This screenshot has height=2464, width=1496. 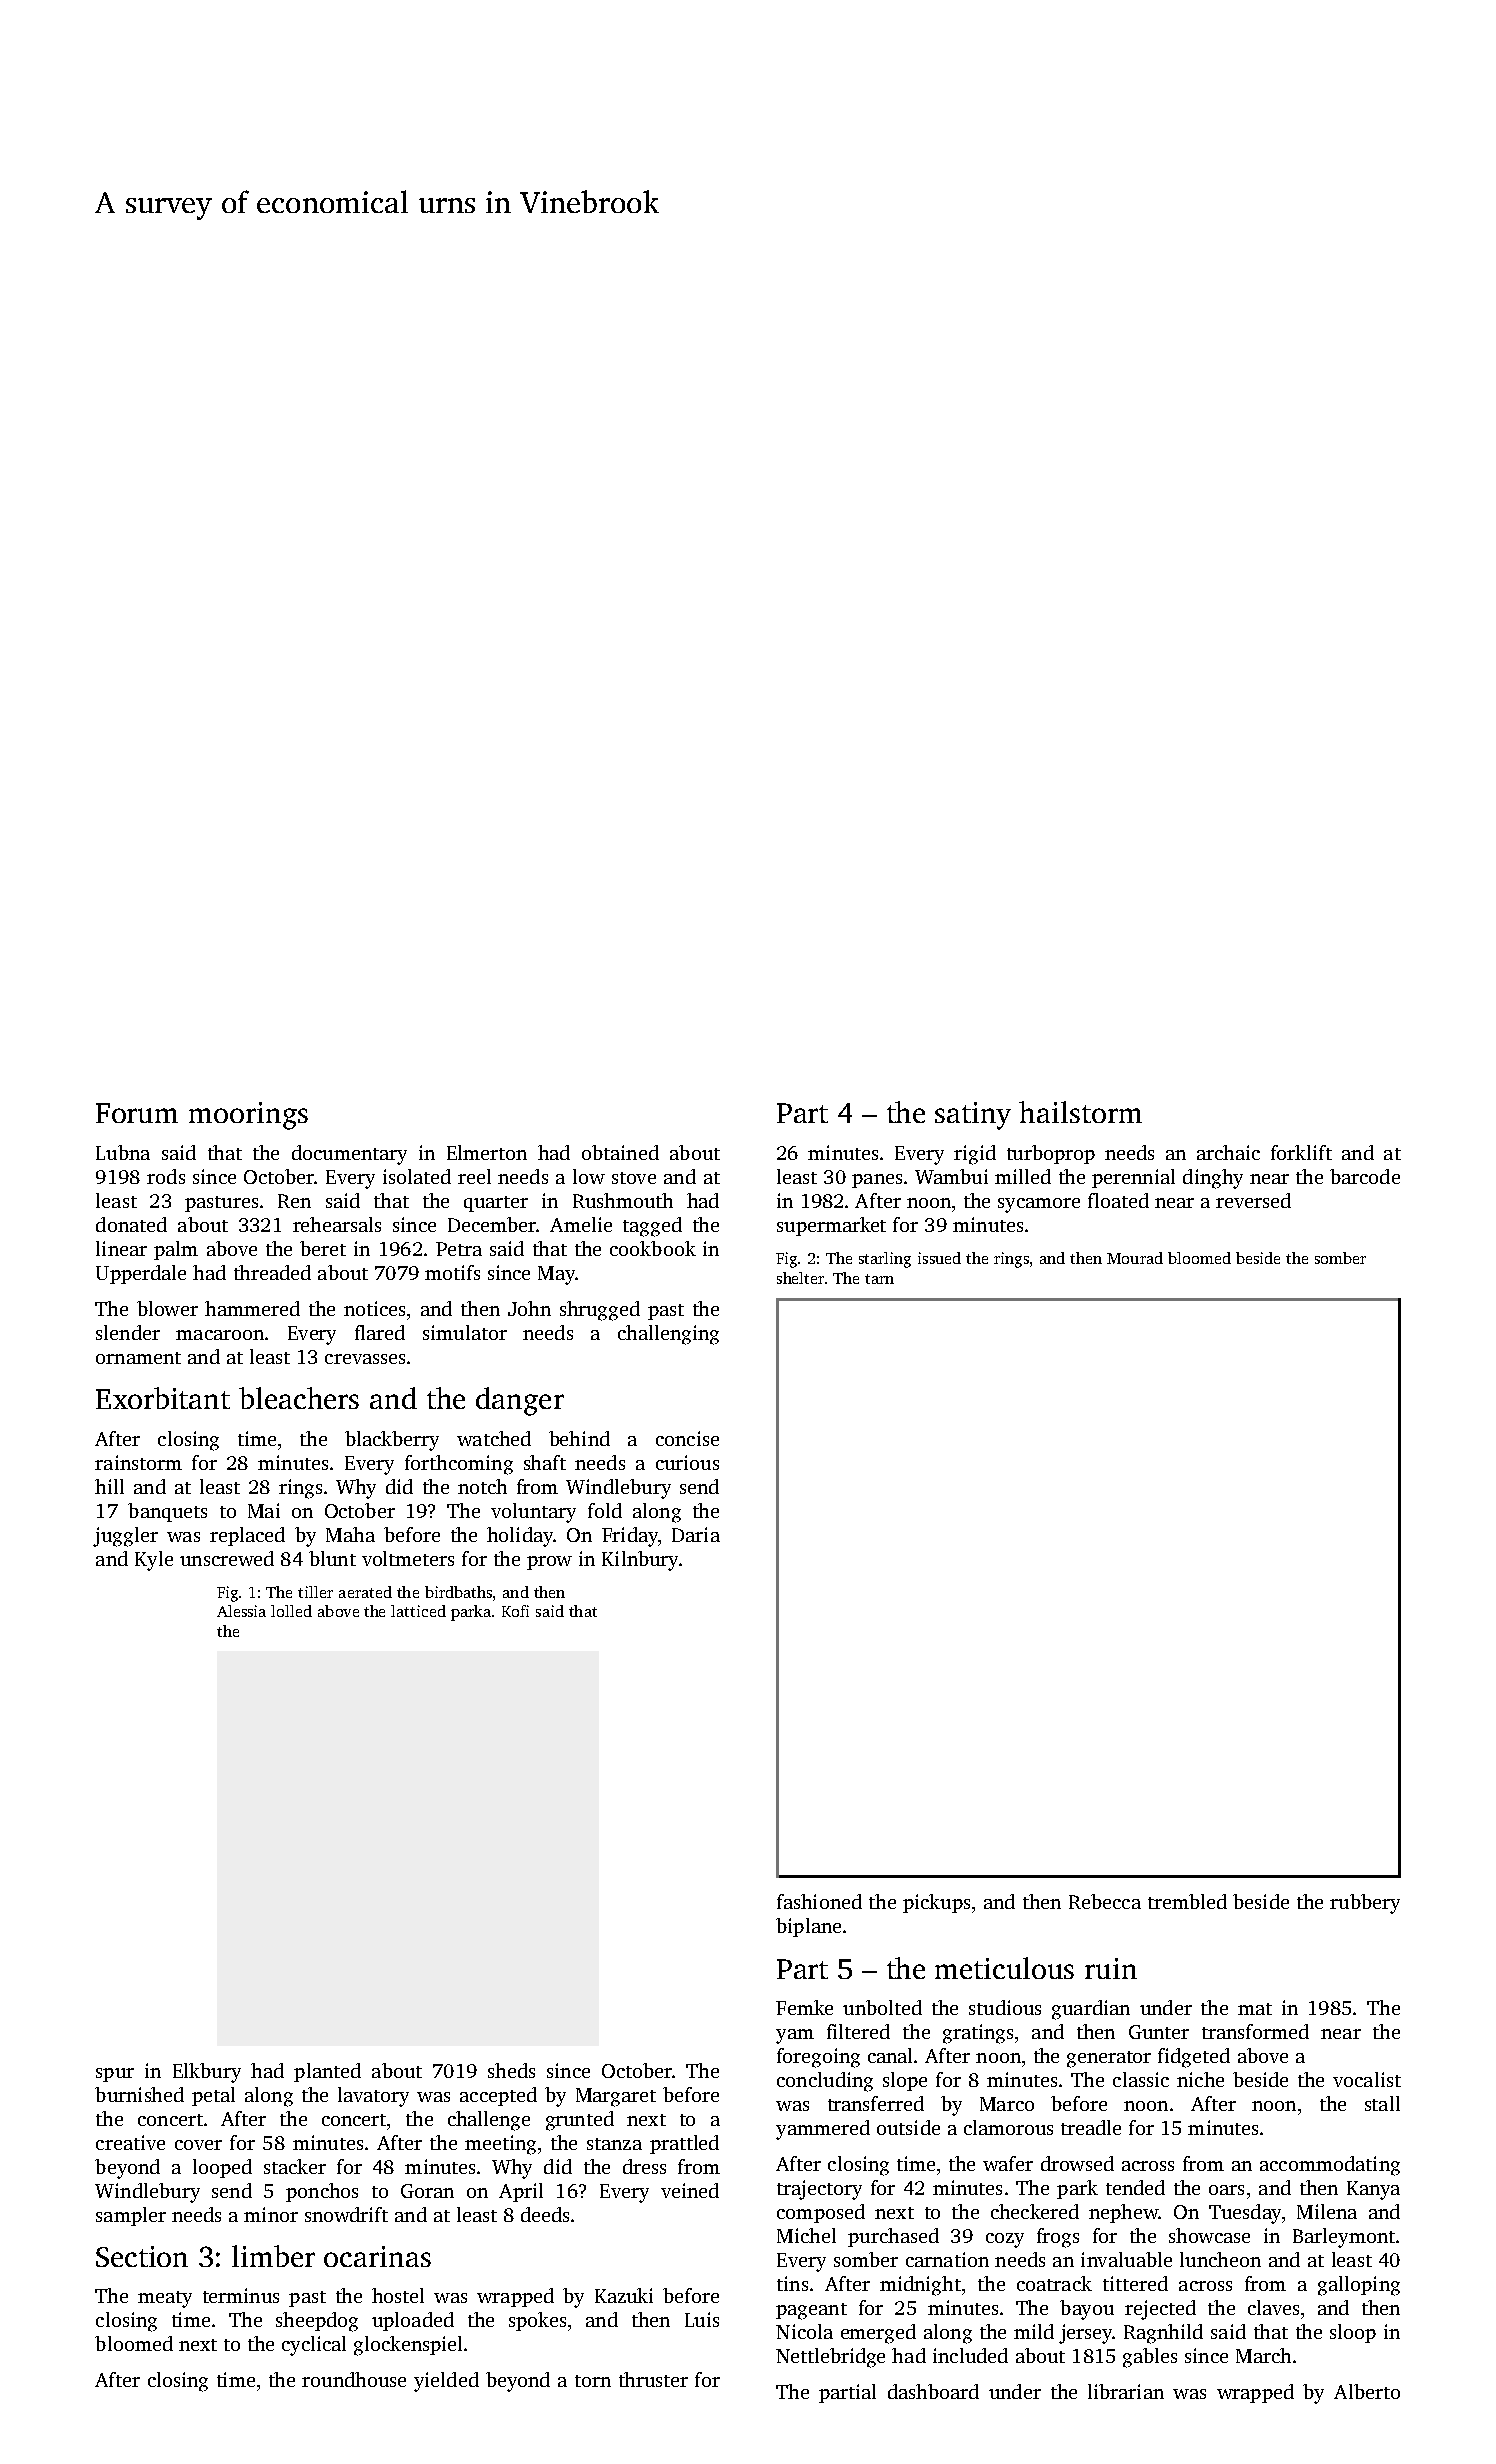 I want to click on juggler, so click(x=125, y=1537).
